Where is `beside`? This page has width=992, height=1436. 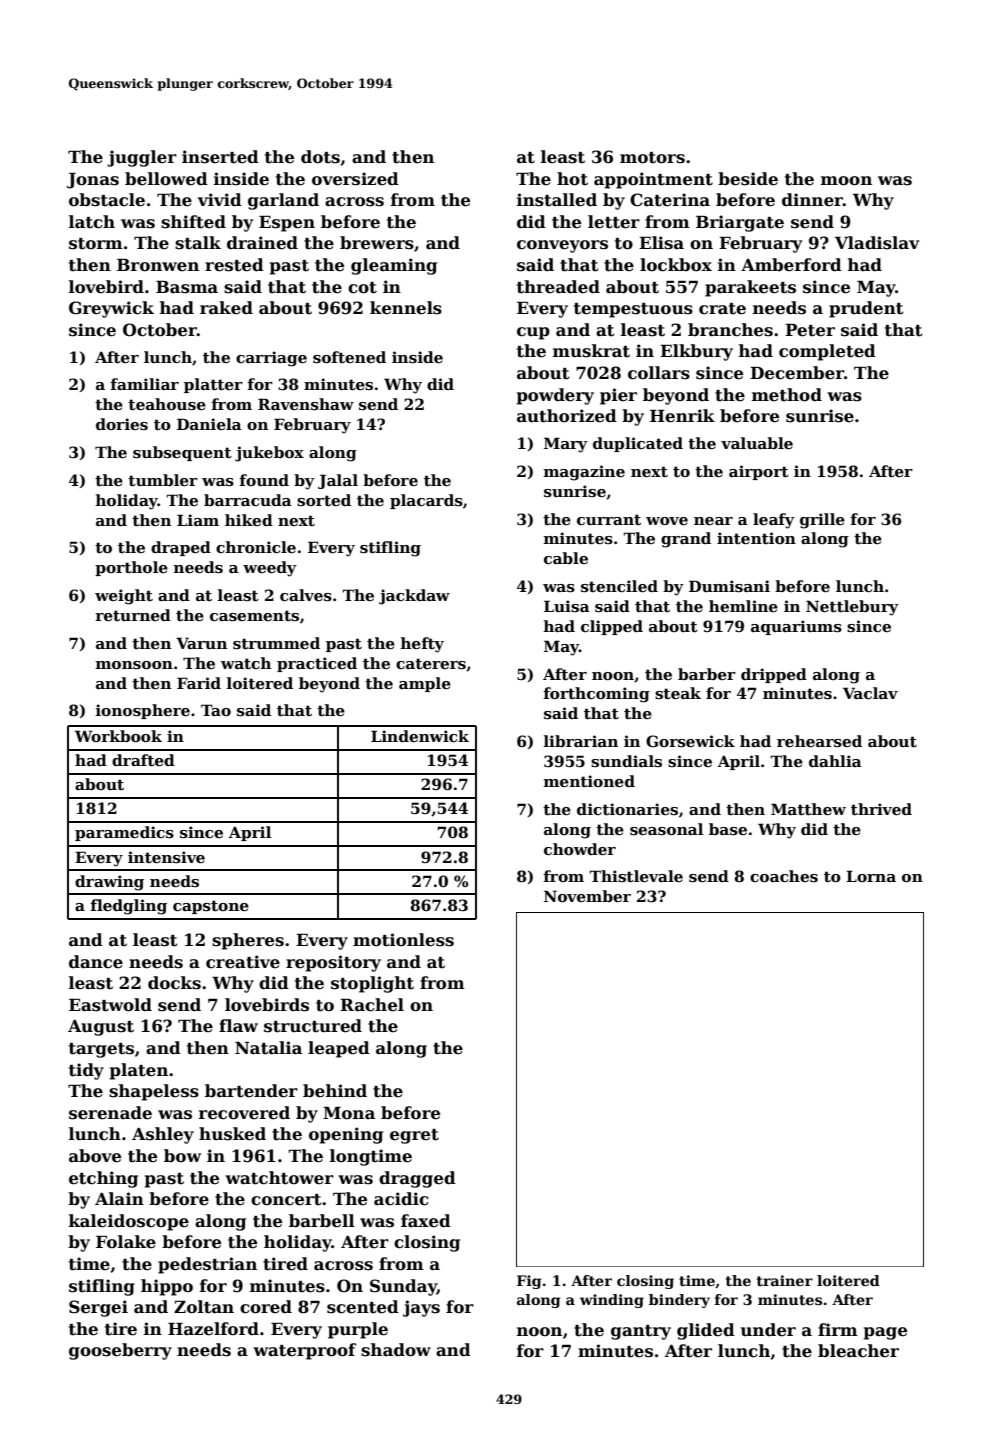
beside is located at coordinates (748, 179).
